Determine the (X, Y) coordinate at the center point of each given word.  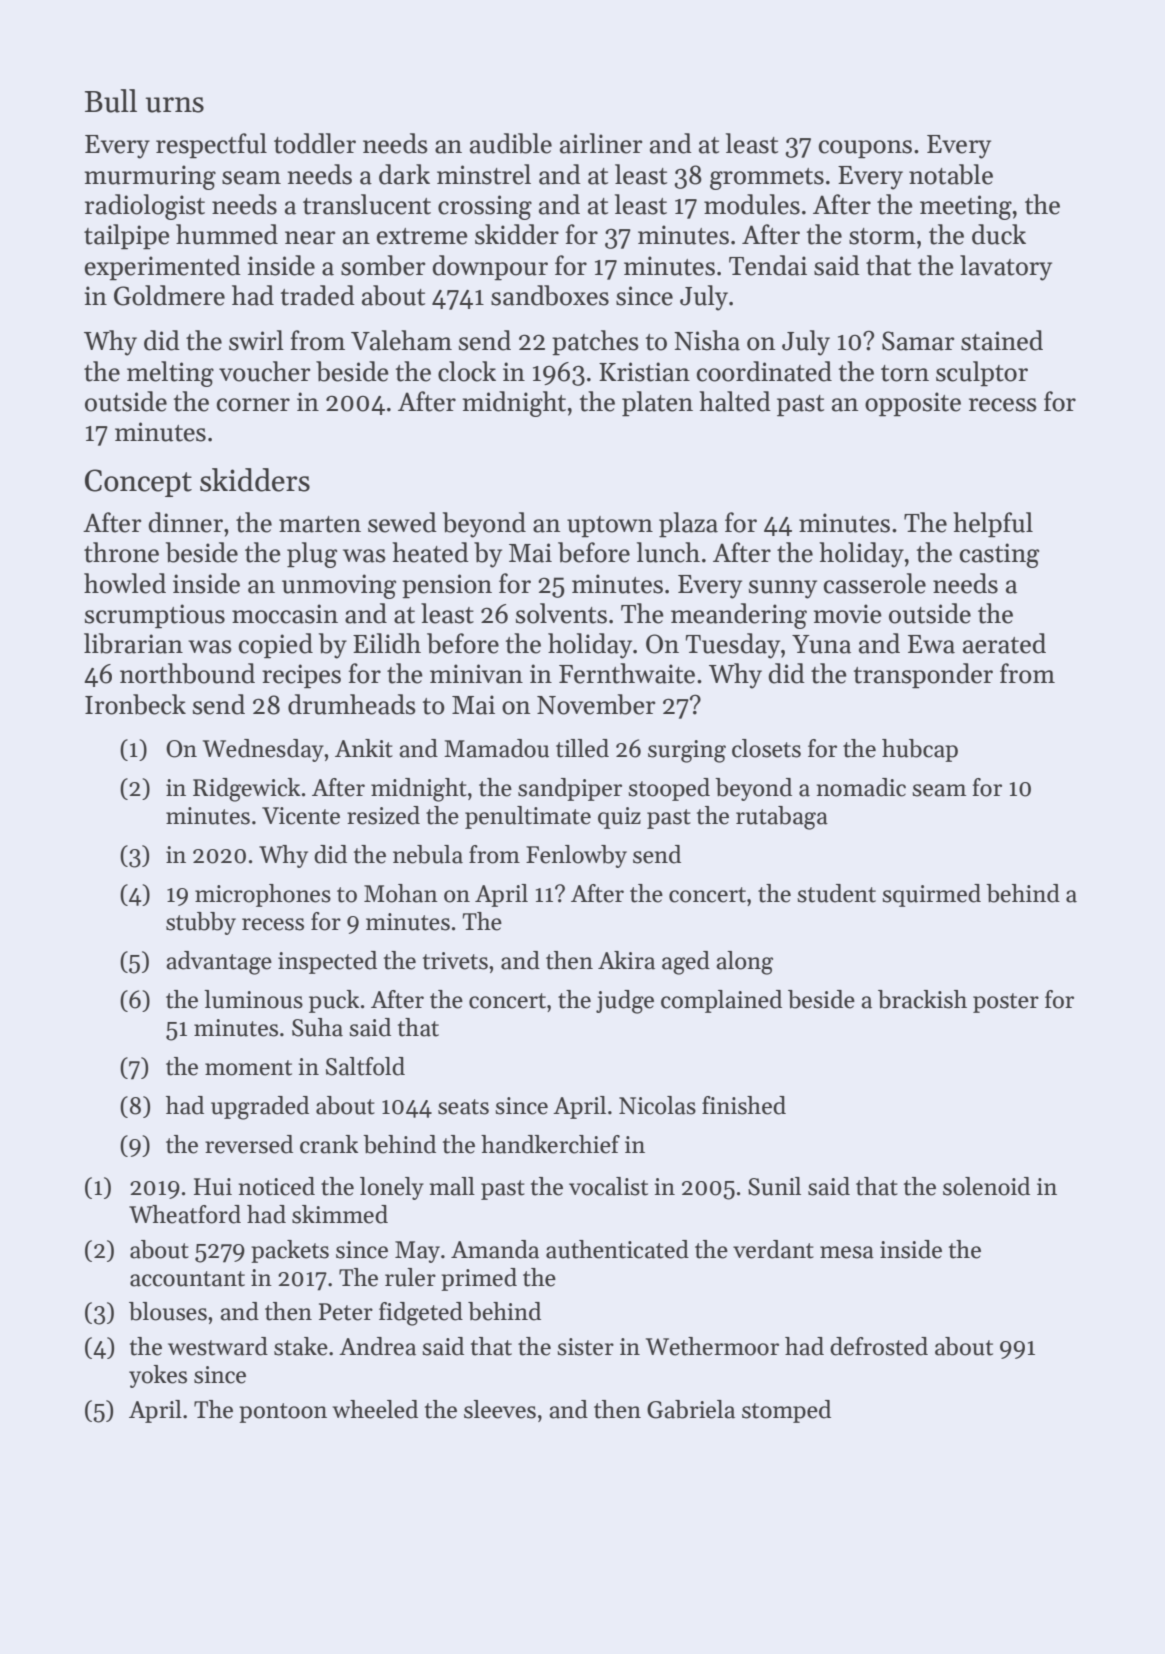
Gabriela (691, 1409)
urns (175, 105)
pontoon (283, 1413)
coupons (865, 149)
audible (511, 143)
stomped (786, 1411)
